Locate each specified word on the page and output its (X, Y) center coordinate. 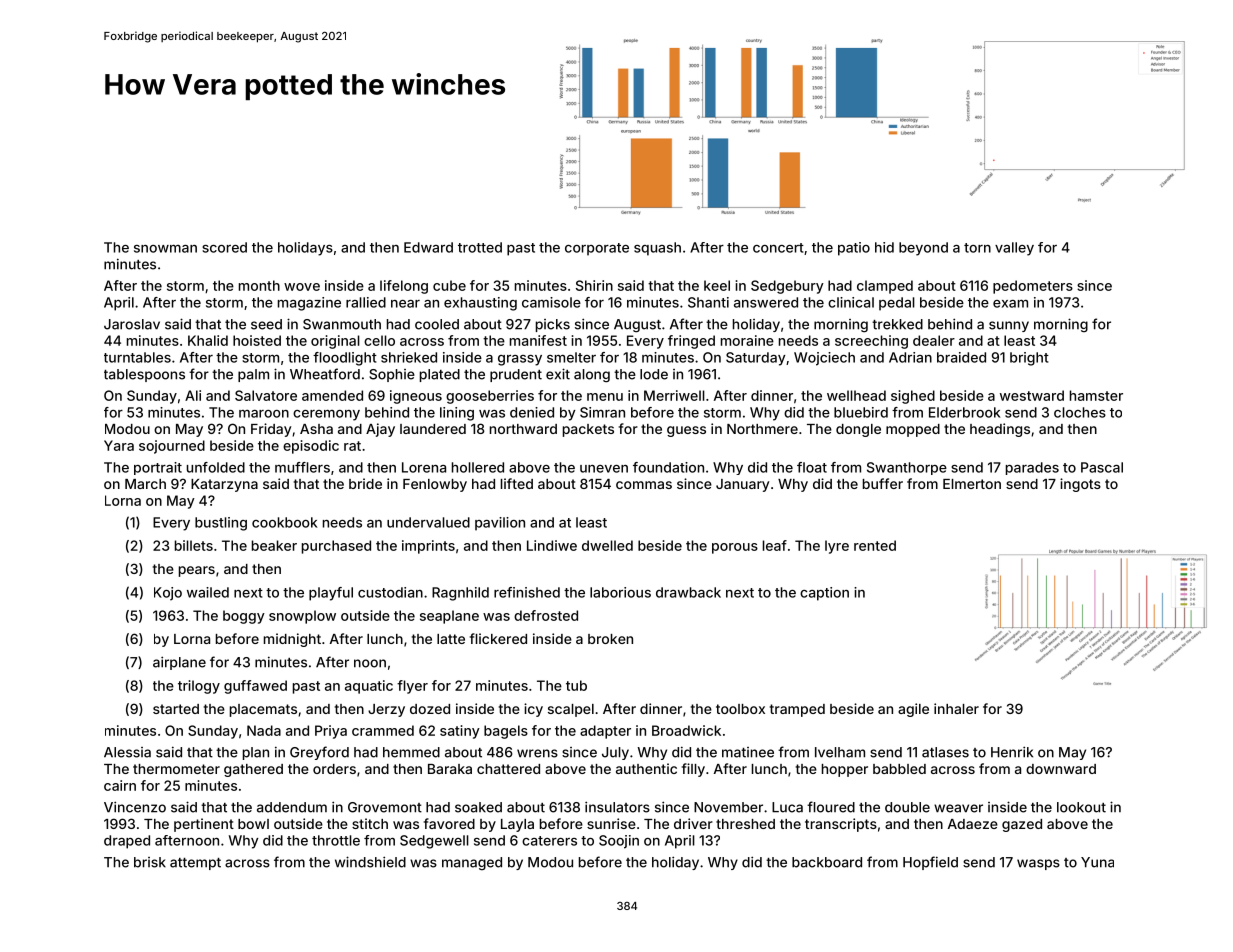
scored (224, 247)
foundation (668, 467)
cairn (120, 785)
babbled (899, 769)
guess (686, 431)
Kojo (168, 594)
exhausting (480, 304)
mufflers (302, 467)
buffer (883, 483)
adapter (605, 732)
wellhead (856, 395)
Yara (119, 445)
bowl (253, 824)
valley (1014, 249)
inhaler (956, 708)
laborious (620, 592)
